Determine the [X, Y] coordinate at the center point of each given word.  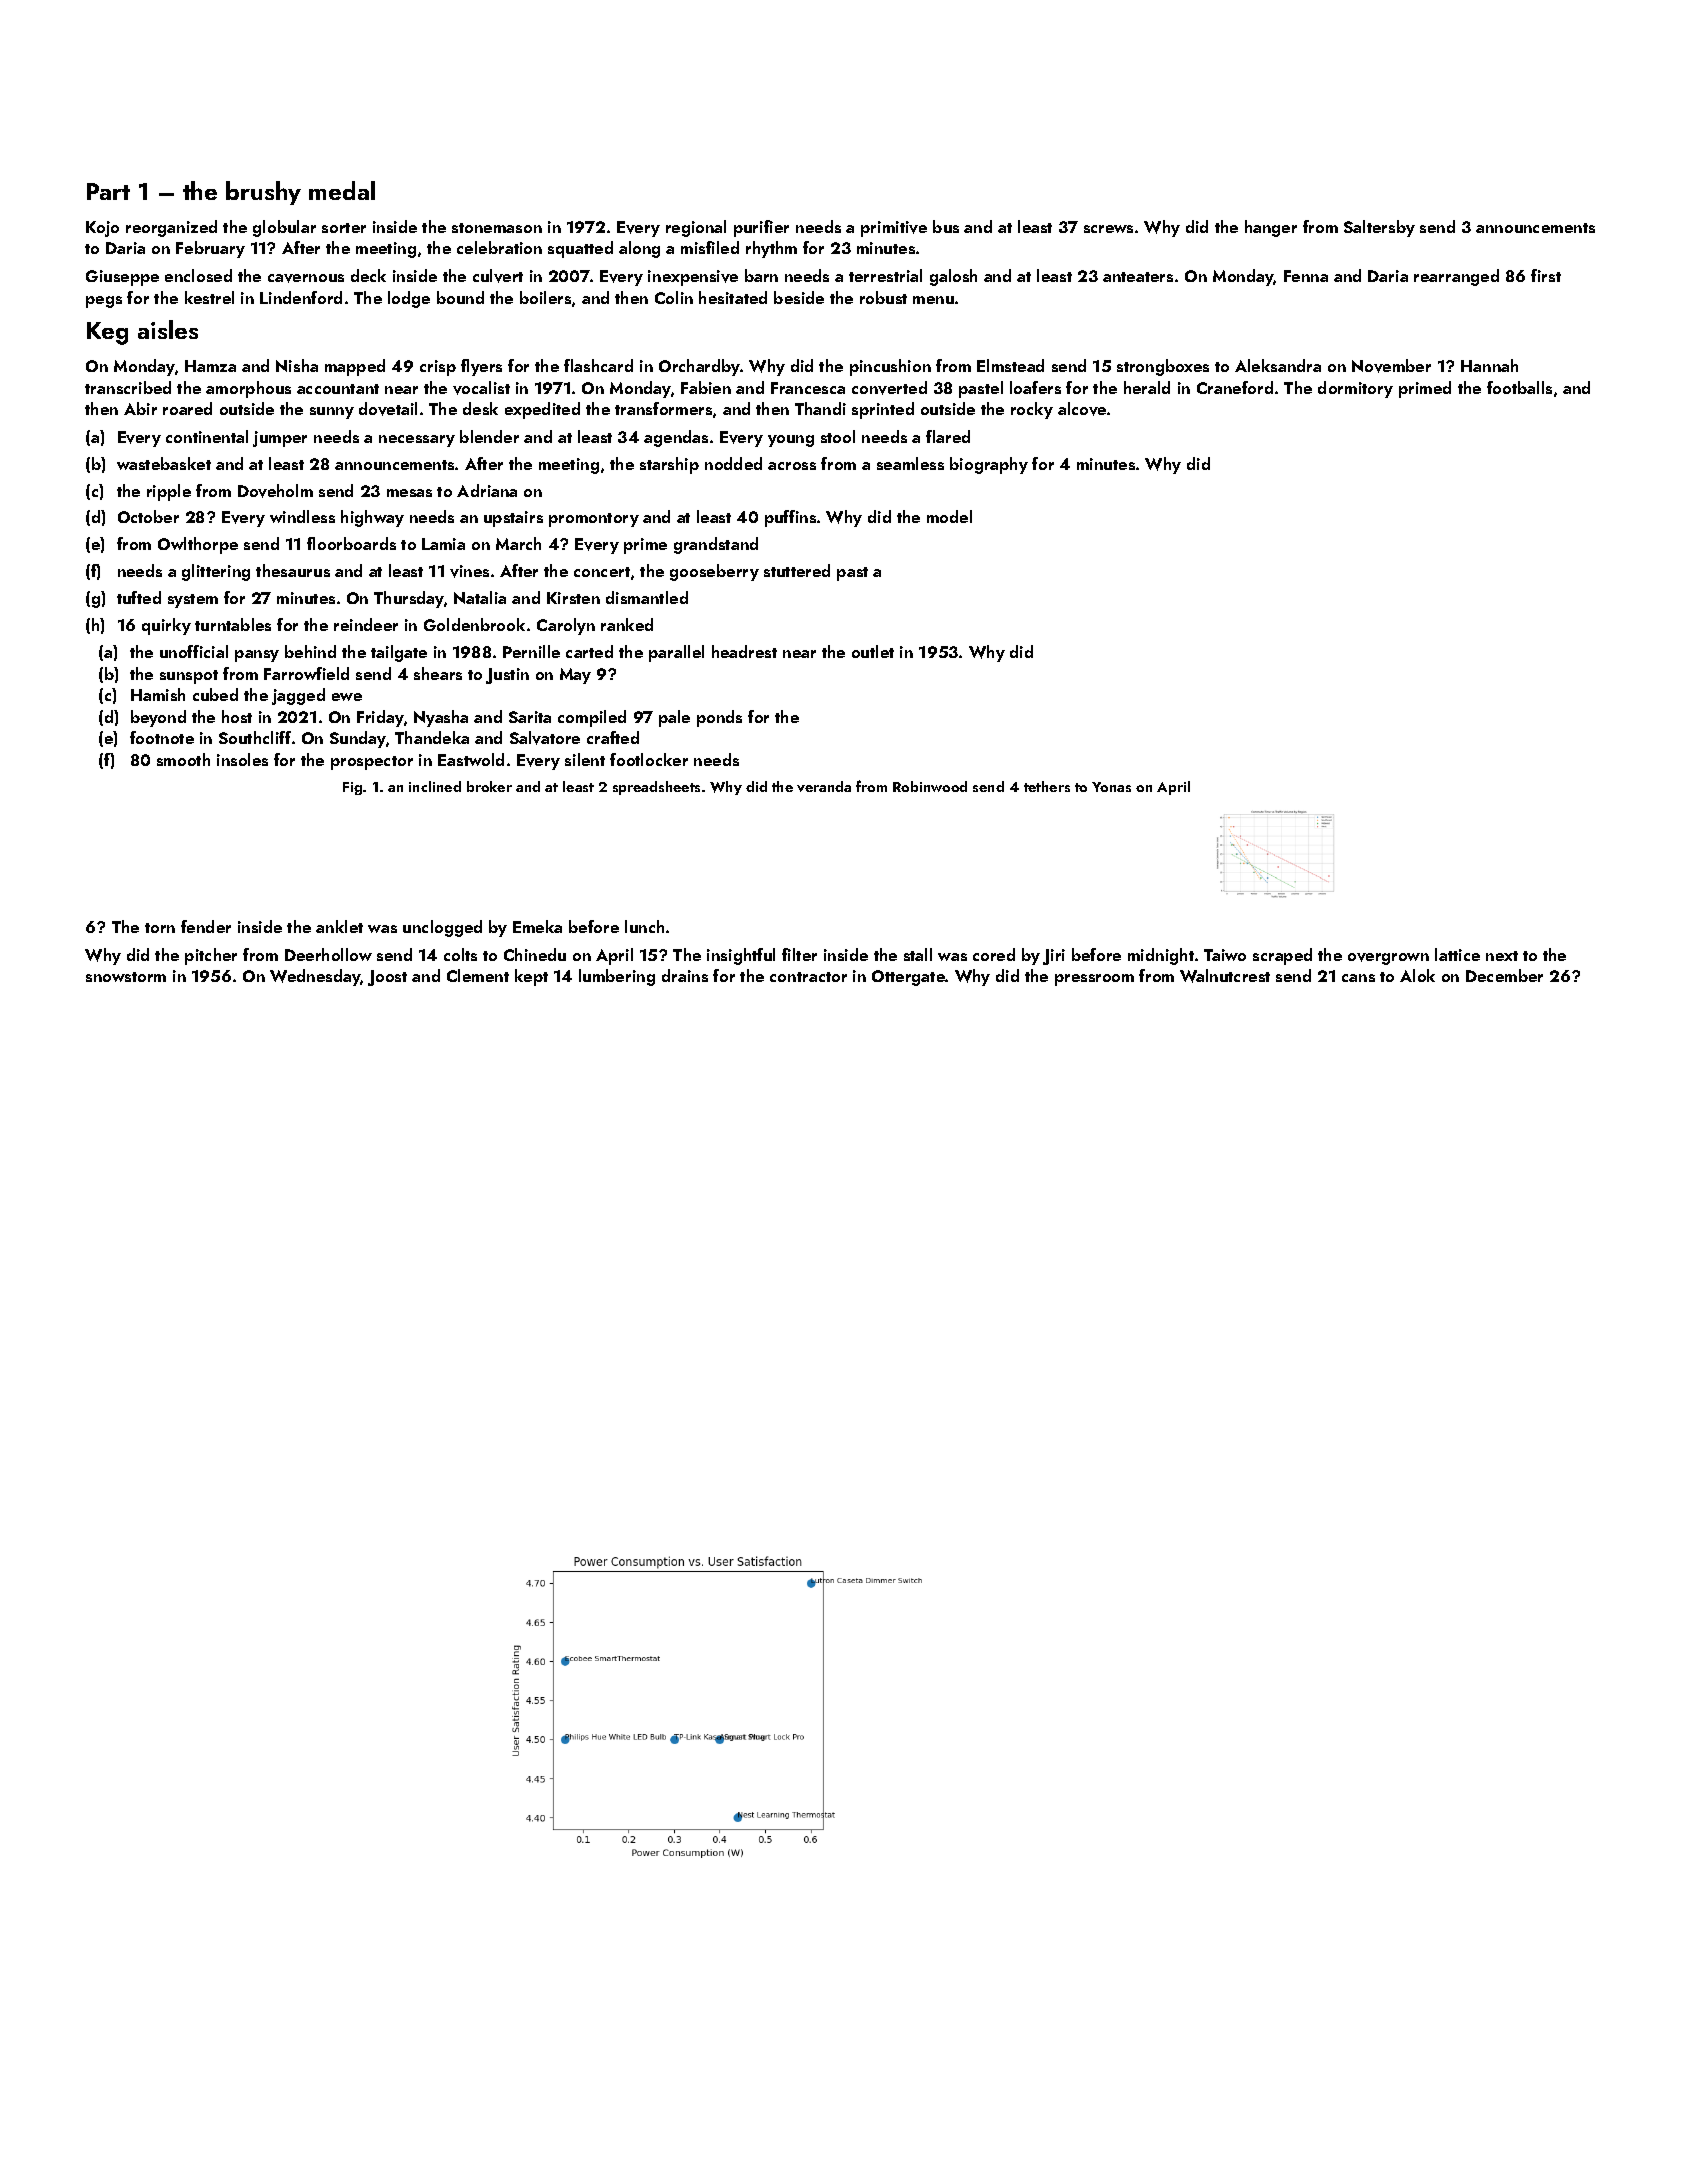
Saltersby [1379, 228]
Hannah [1489, 365]
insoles [242, 759]
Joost [387, 978]
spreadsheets [656, 788]
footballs [1519, 387]
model [949, 516]
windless [302, 516]
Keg [107, 333]
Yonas [1111, 787]
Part [108, 191]
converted [889, 388]
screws [1108, 229]
